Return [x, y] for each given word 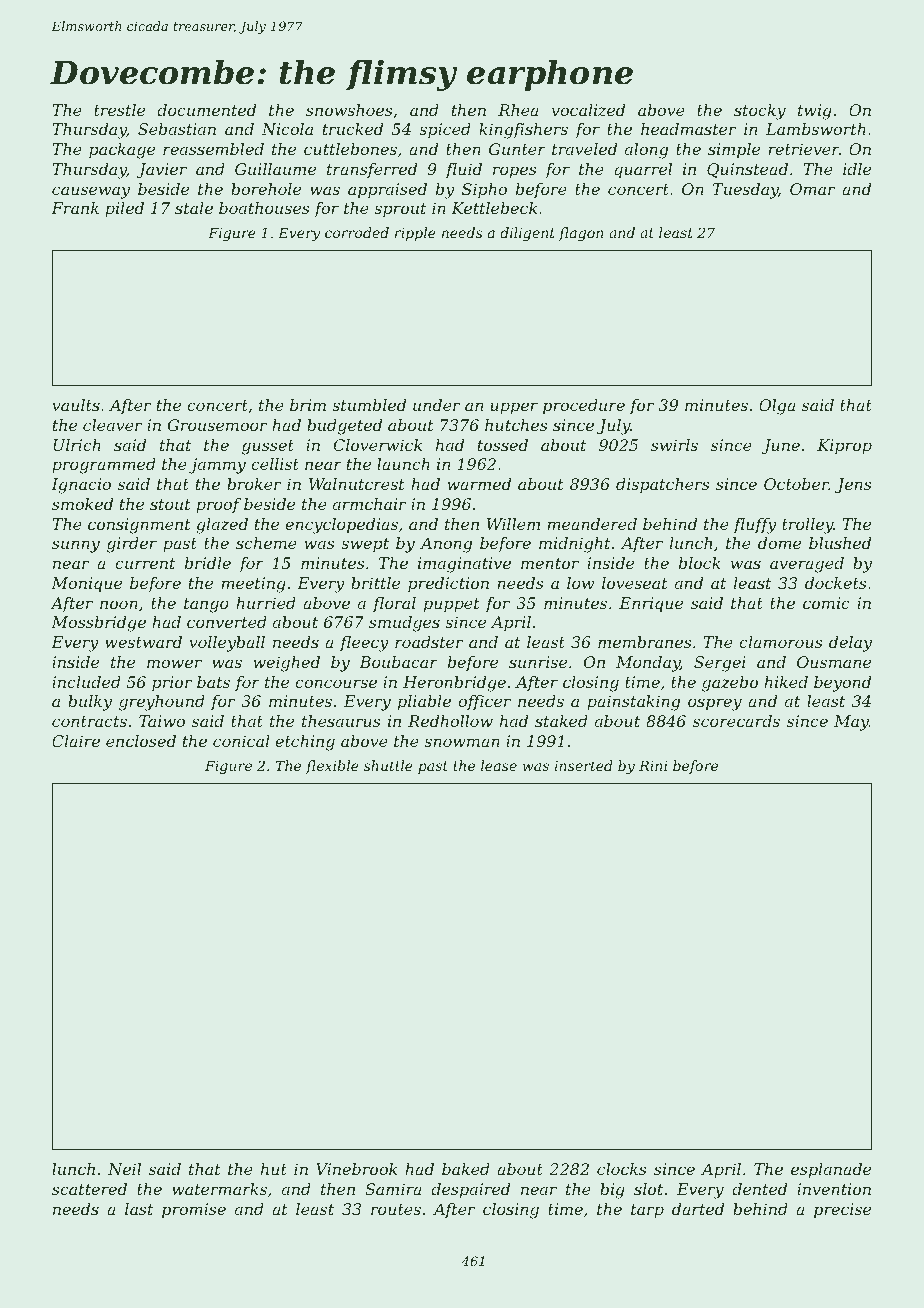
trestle [119, 110]
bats [213, 682]
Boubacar [398, 662]
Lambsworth [816, 129]
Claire [76, 741]
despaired [470, 1191]
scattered [89, 1189]
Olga [777, 407]
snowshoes [349, 110]
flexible [332, 767]
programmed [104, 466]
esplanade [831, 1171]
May [851, 723]
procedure [584, 407]
